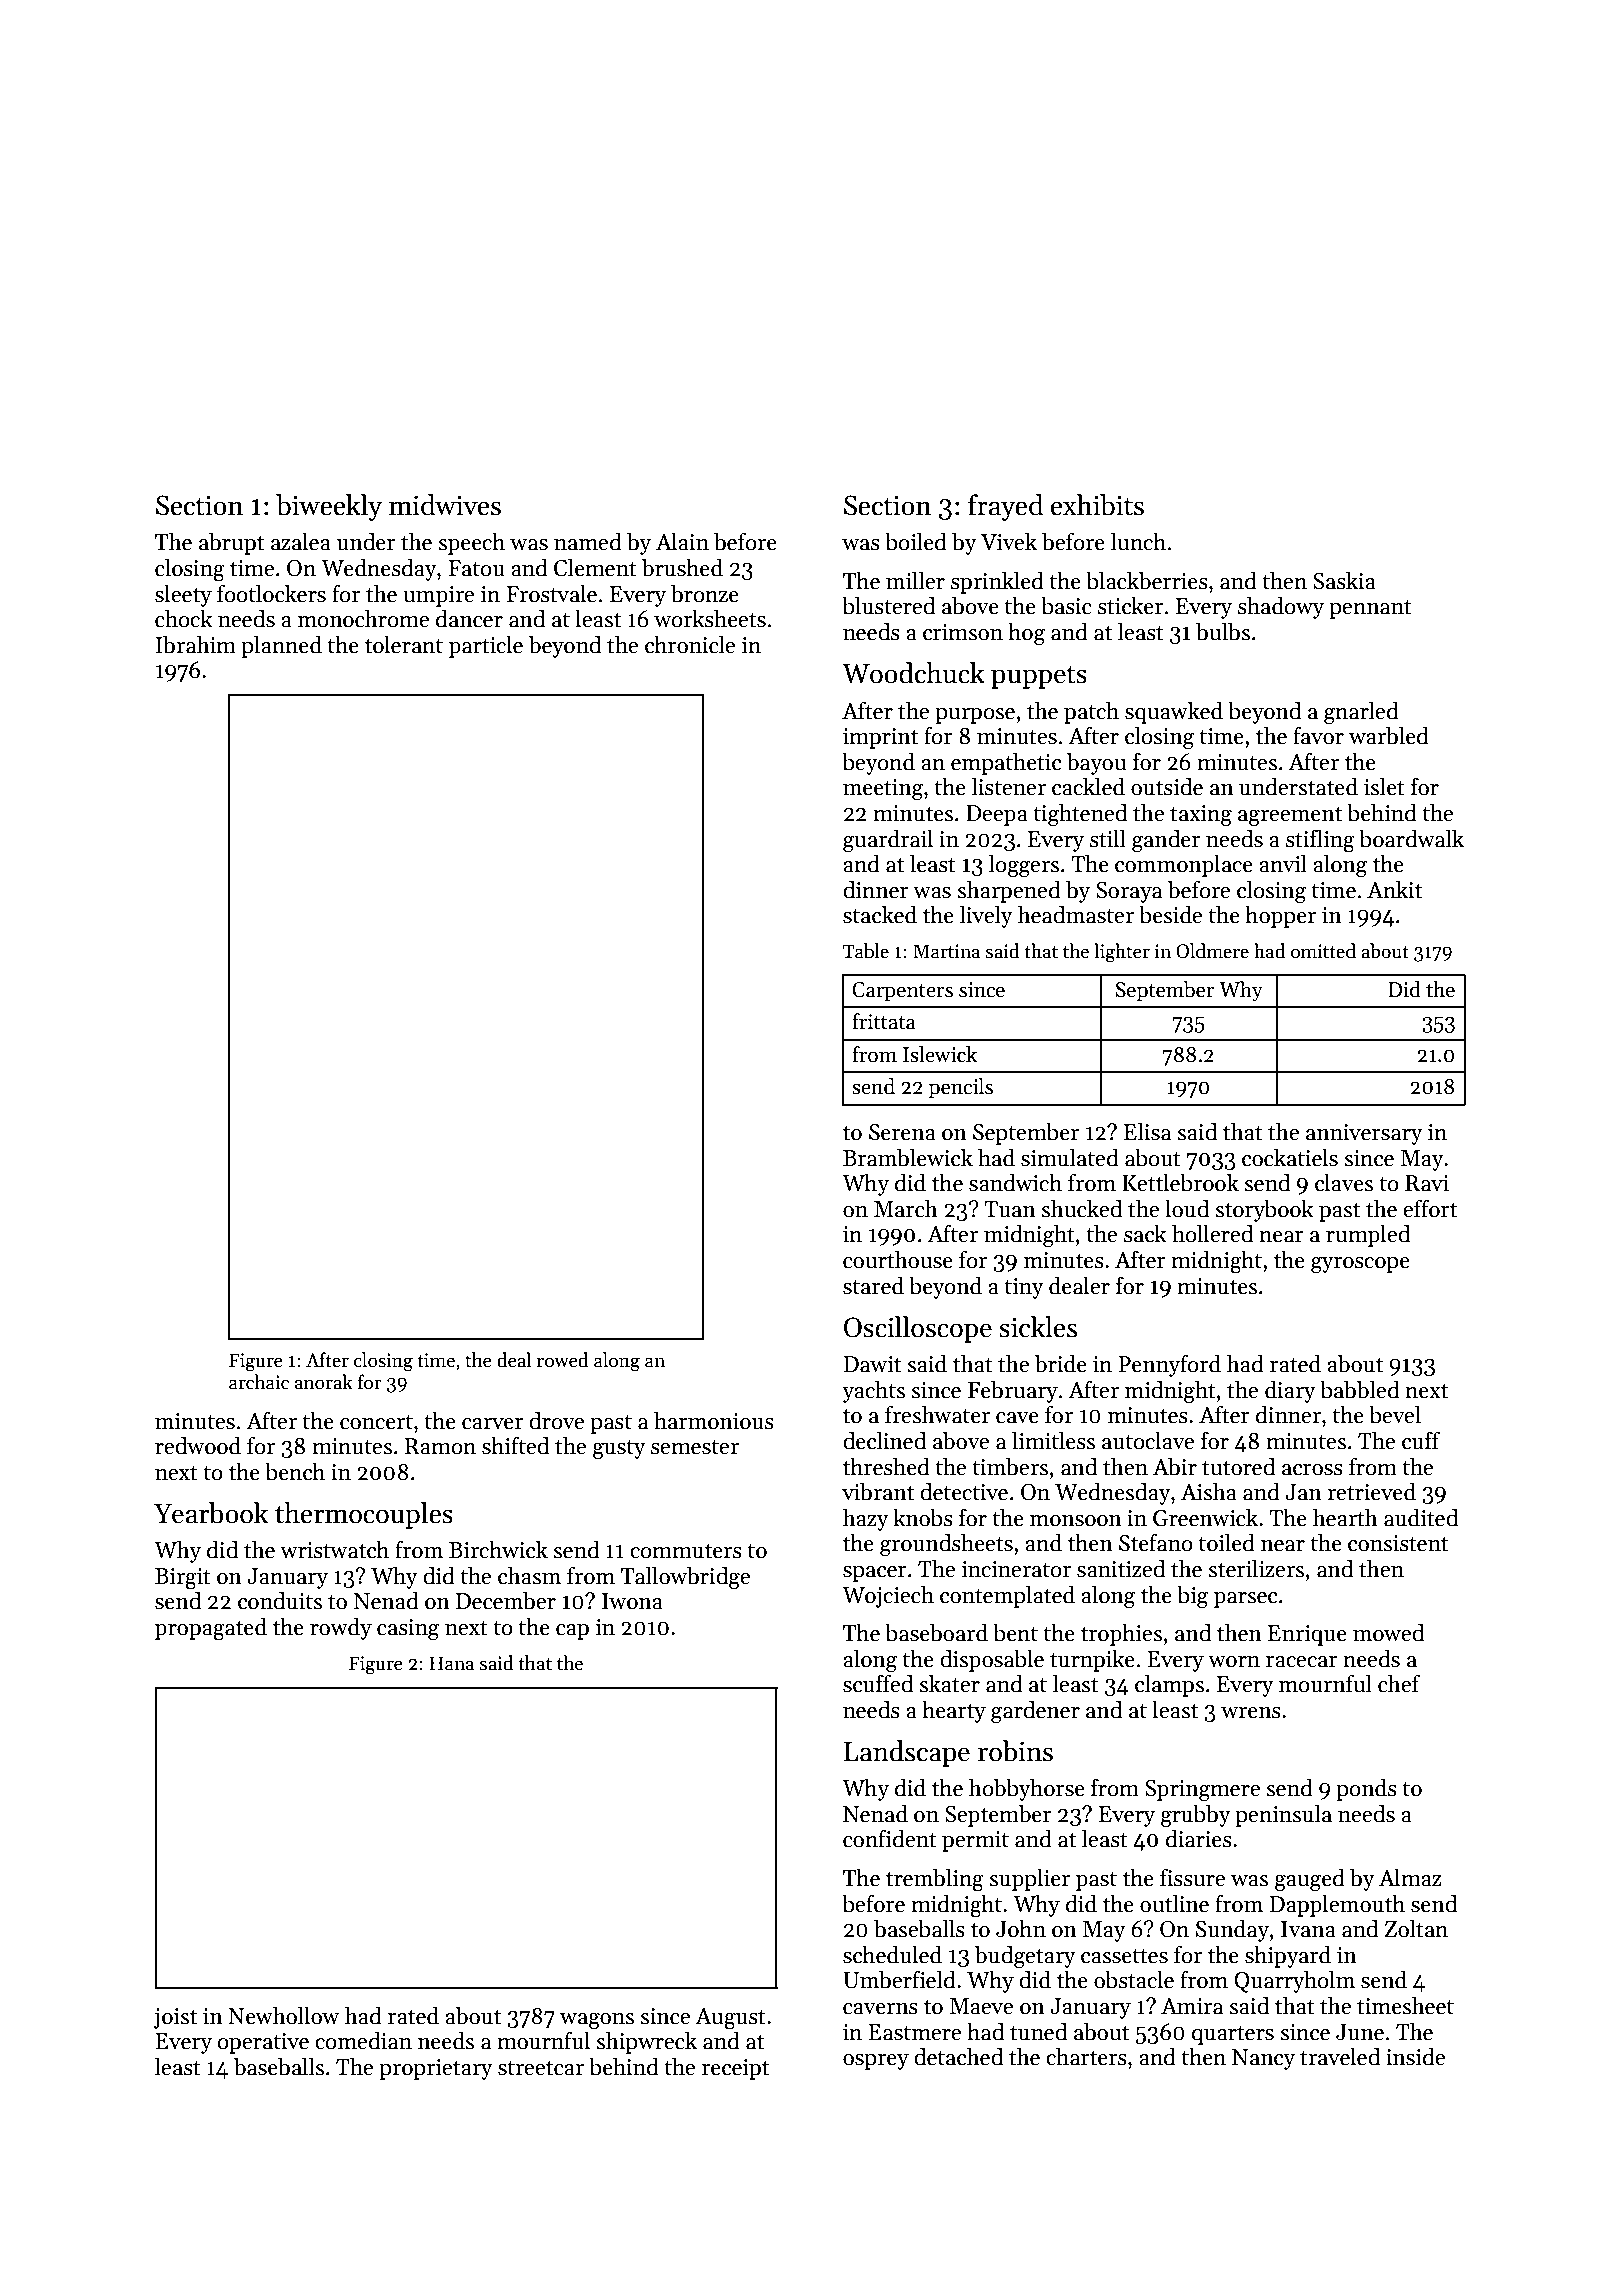  Describe the element at coordinates (714, 1421) in the screenshot. I see `harmonious` at that location.
